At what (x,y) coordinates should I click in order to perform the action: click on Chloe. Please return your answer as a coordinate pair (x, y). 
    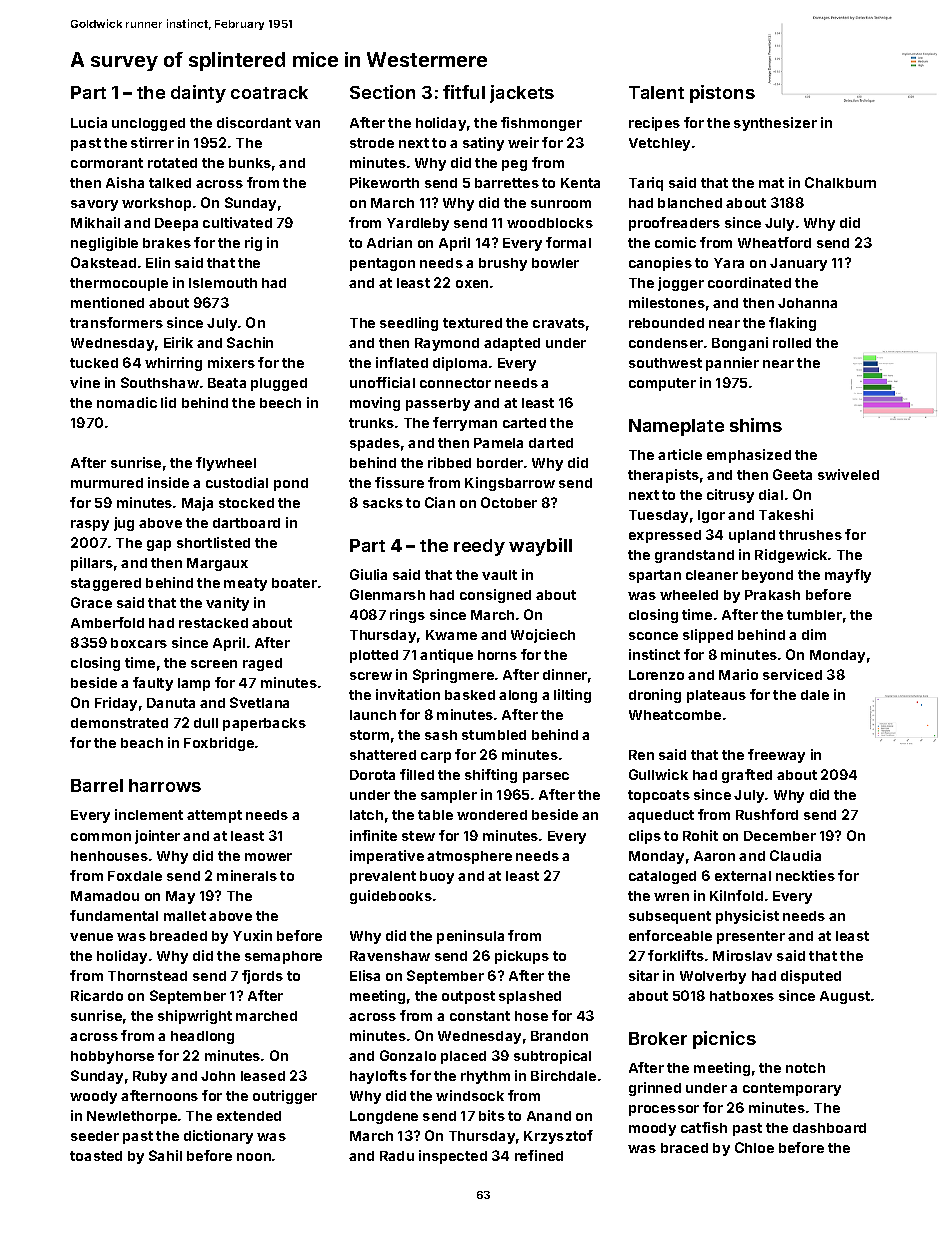
    Looking at the image, I should click on (754, 1147).
